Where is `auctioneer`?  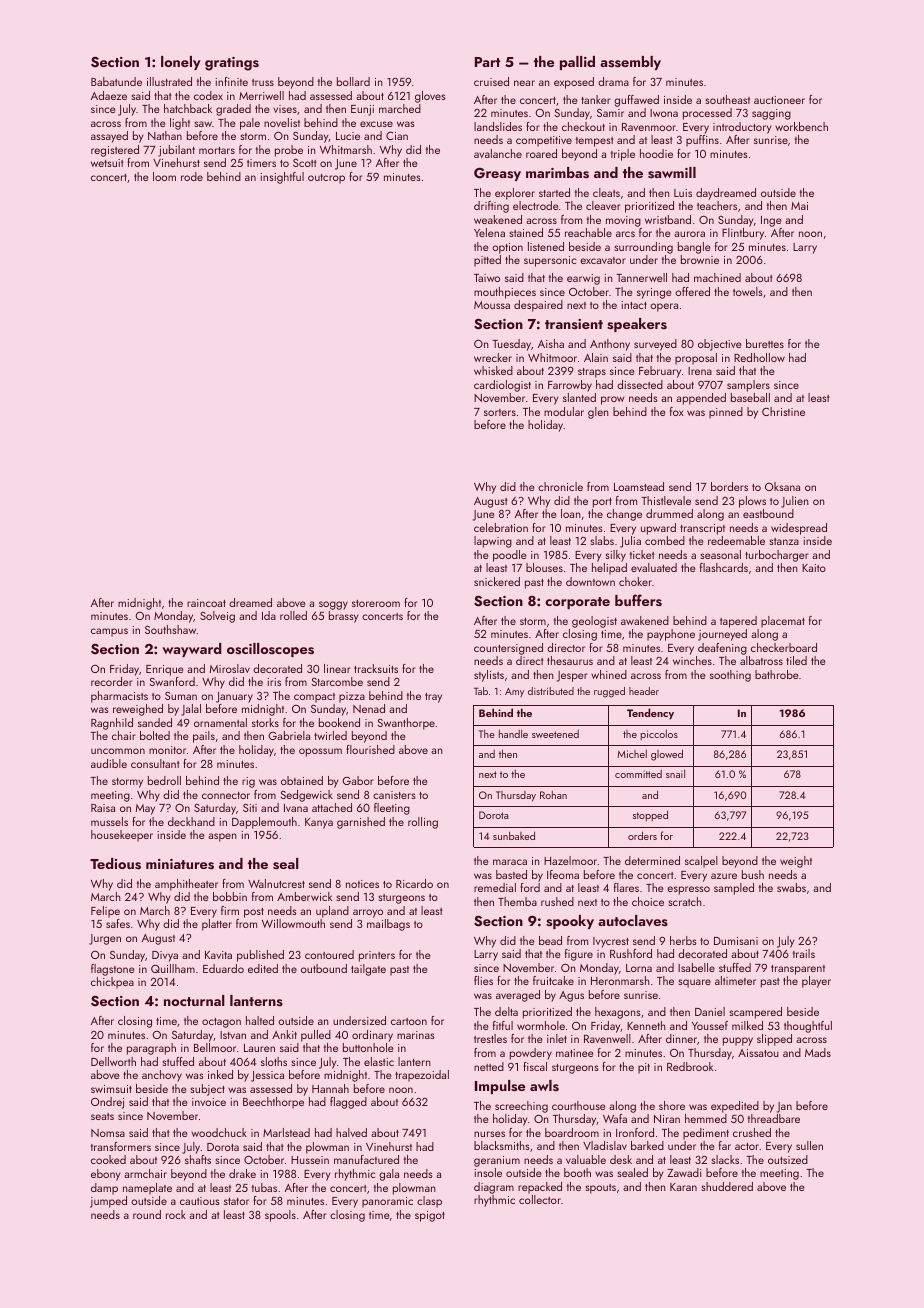 auctioneer is located at coordinates (779, 100).
